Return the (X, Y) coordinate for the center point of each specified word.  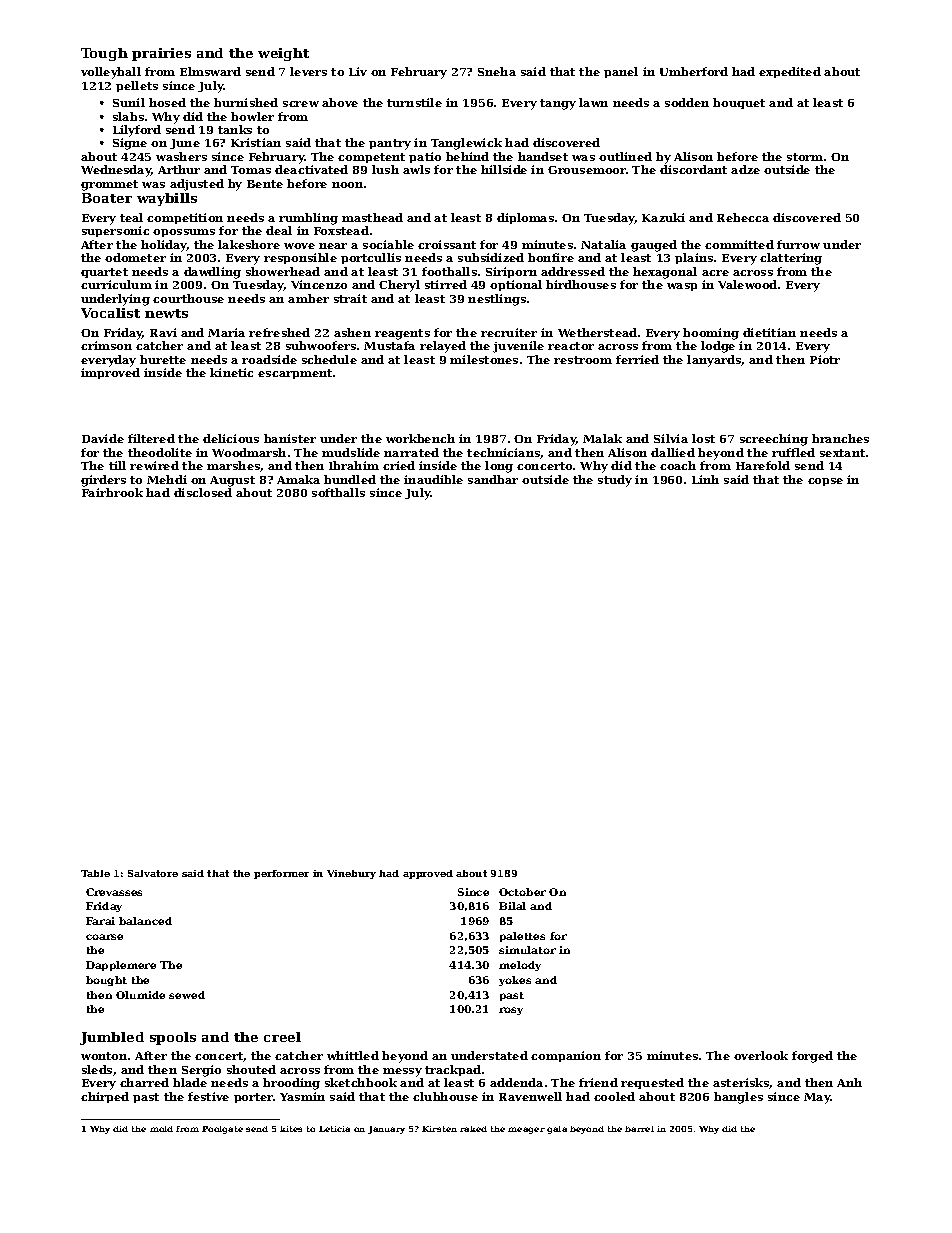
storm (805, 157)
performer (281, 874)
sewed (187, 995)
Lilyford (137, 131)
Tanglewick (466, 144)
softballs (338, 492)
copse (825, 482)
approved (428, 874)
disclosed (203, 492)
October (522, 892)
